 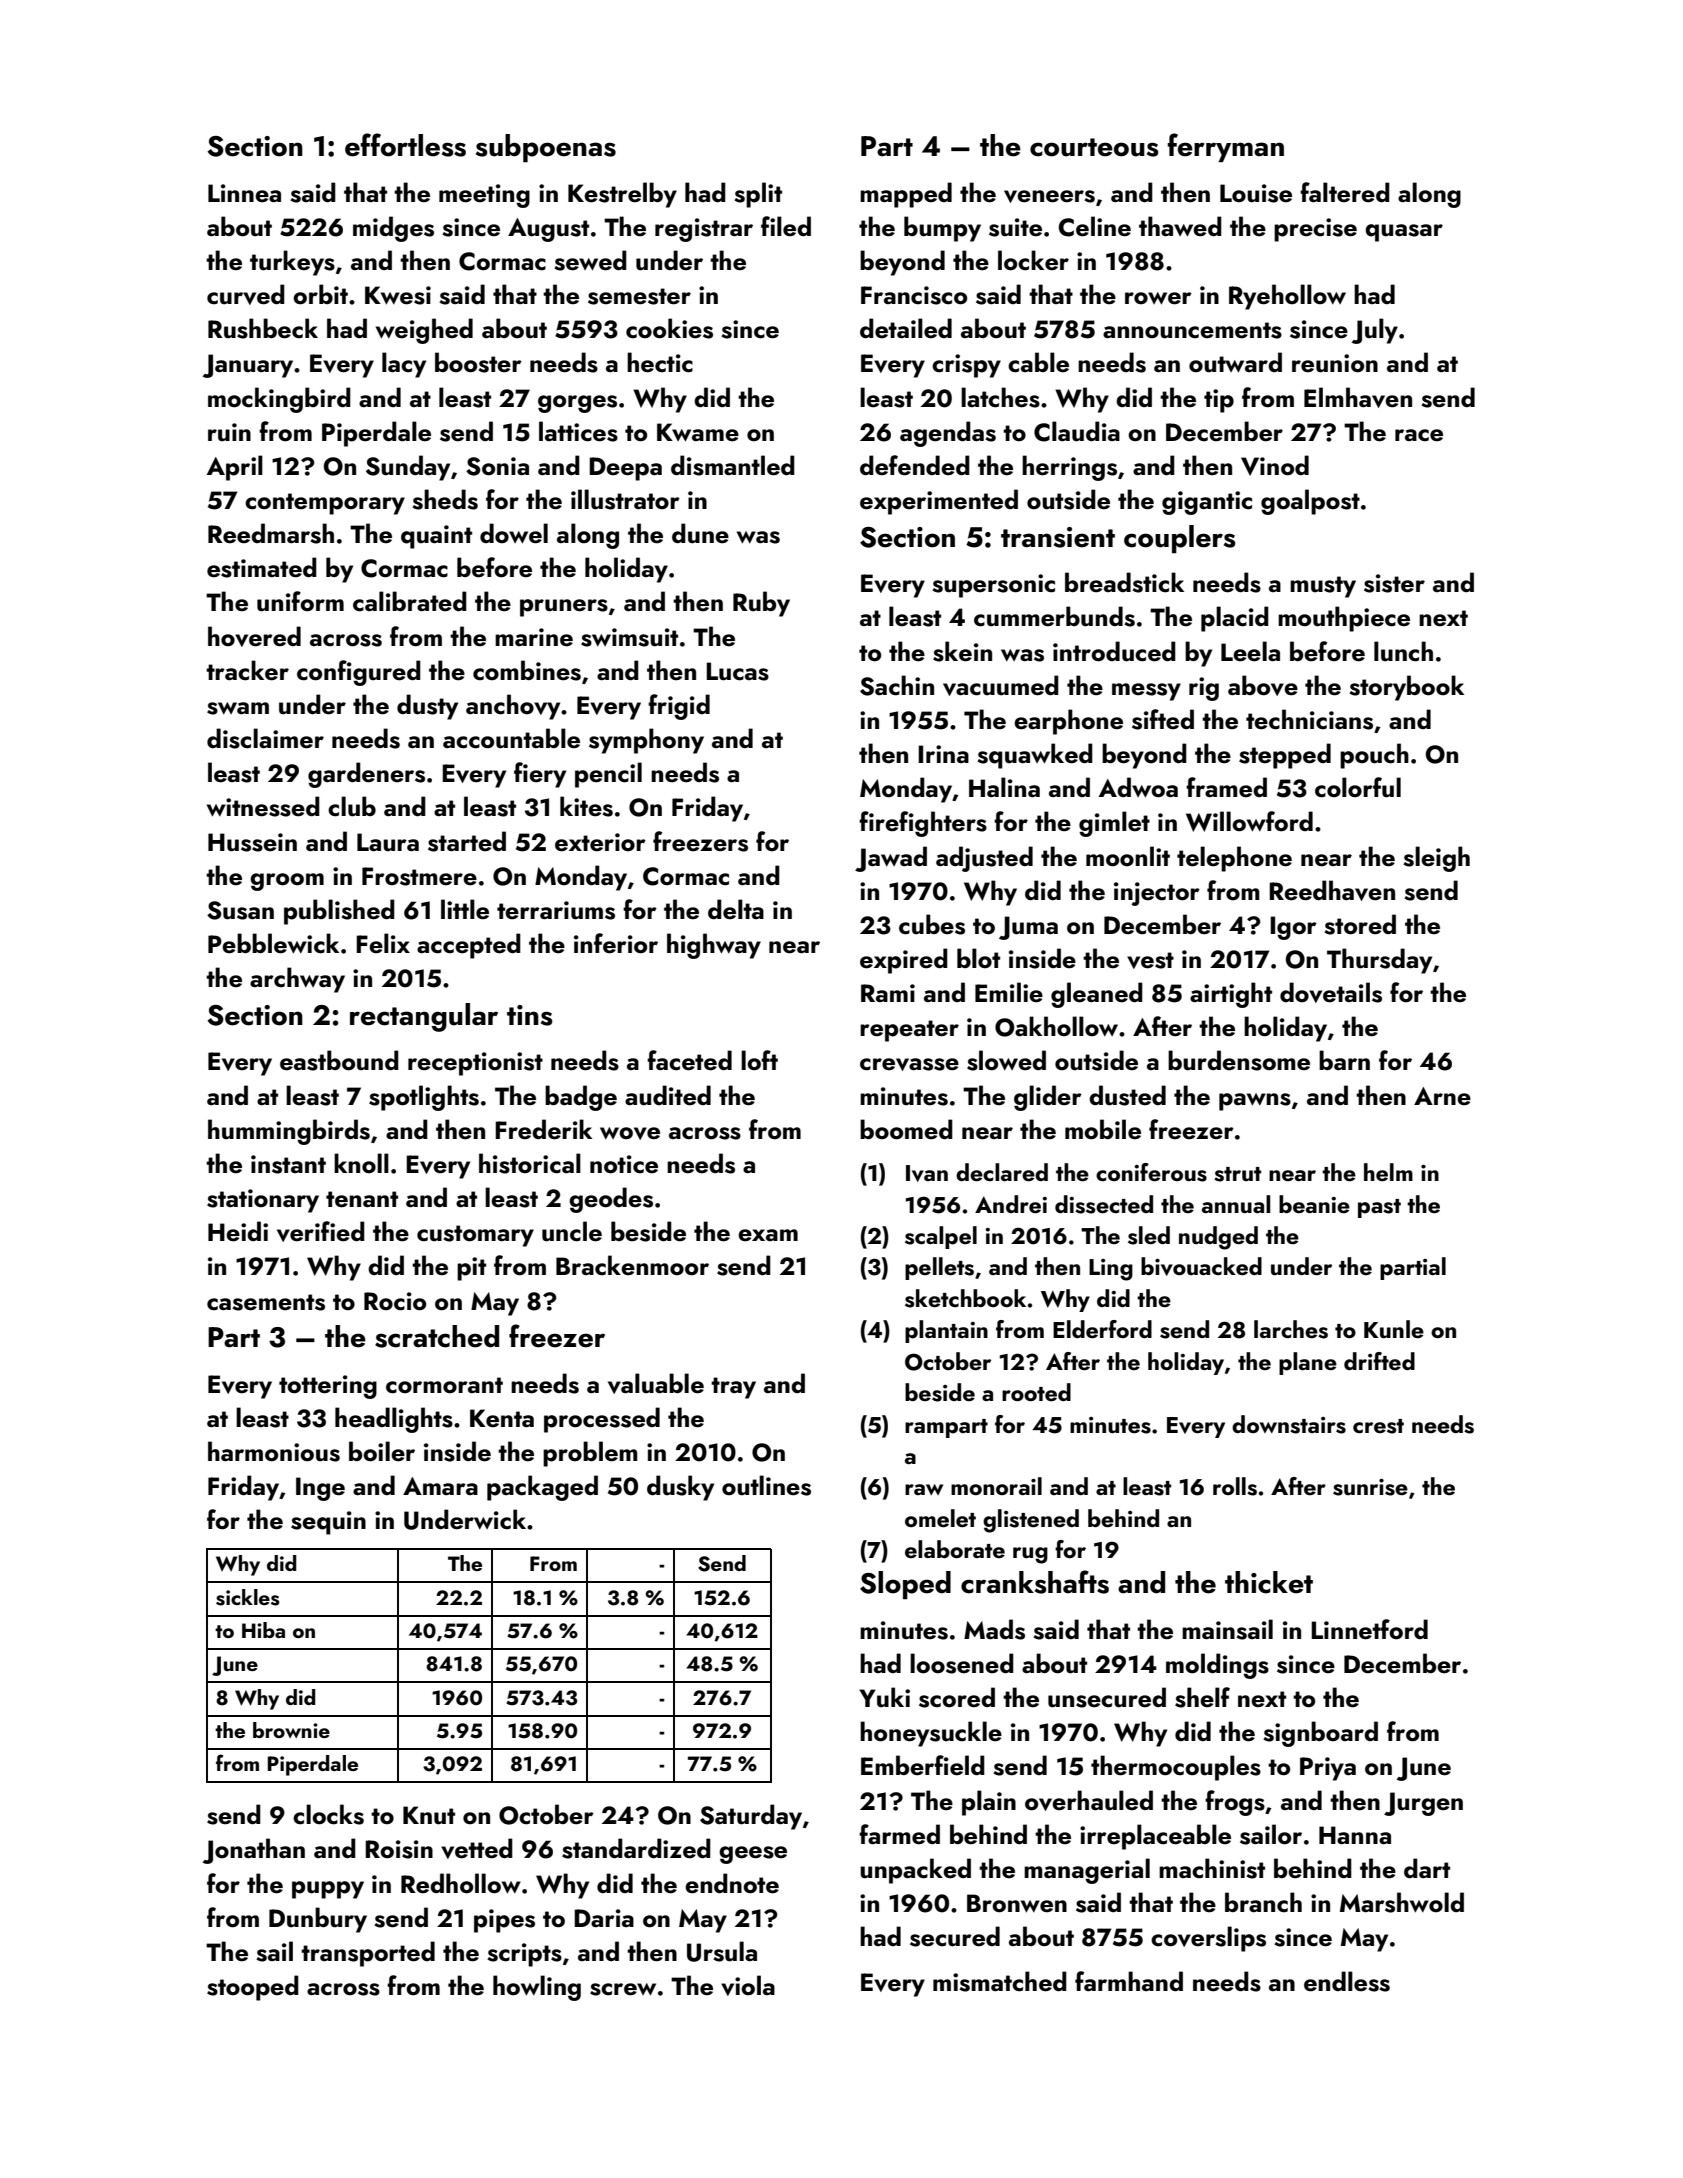 What do you see at coordinates (700, 533) in the document?
I see `dune` at bounding box center [700, 533].
